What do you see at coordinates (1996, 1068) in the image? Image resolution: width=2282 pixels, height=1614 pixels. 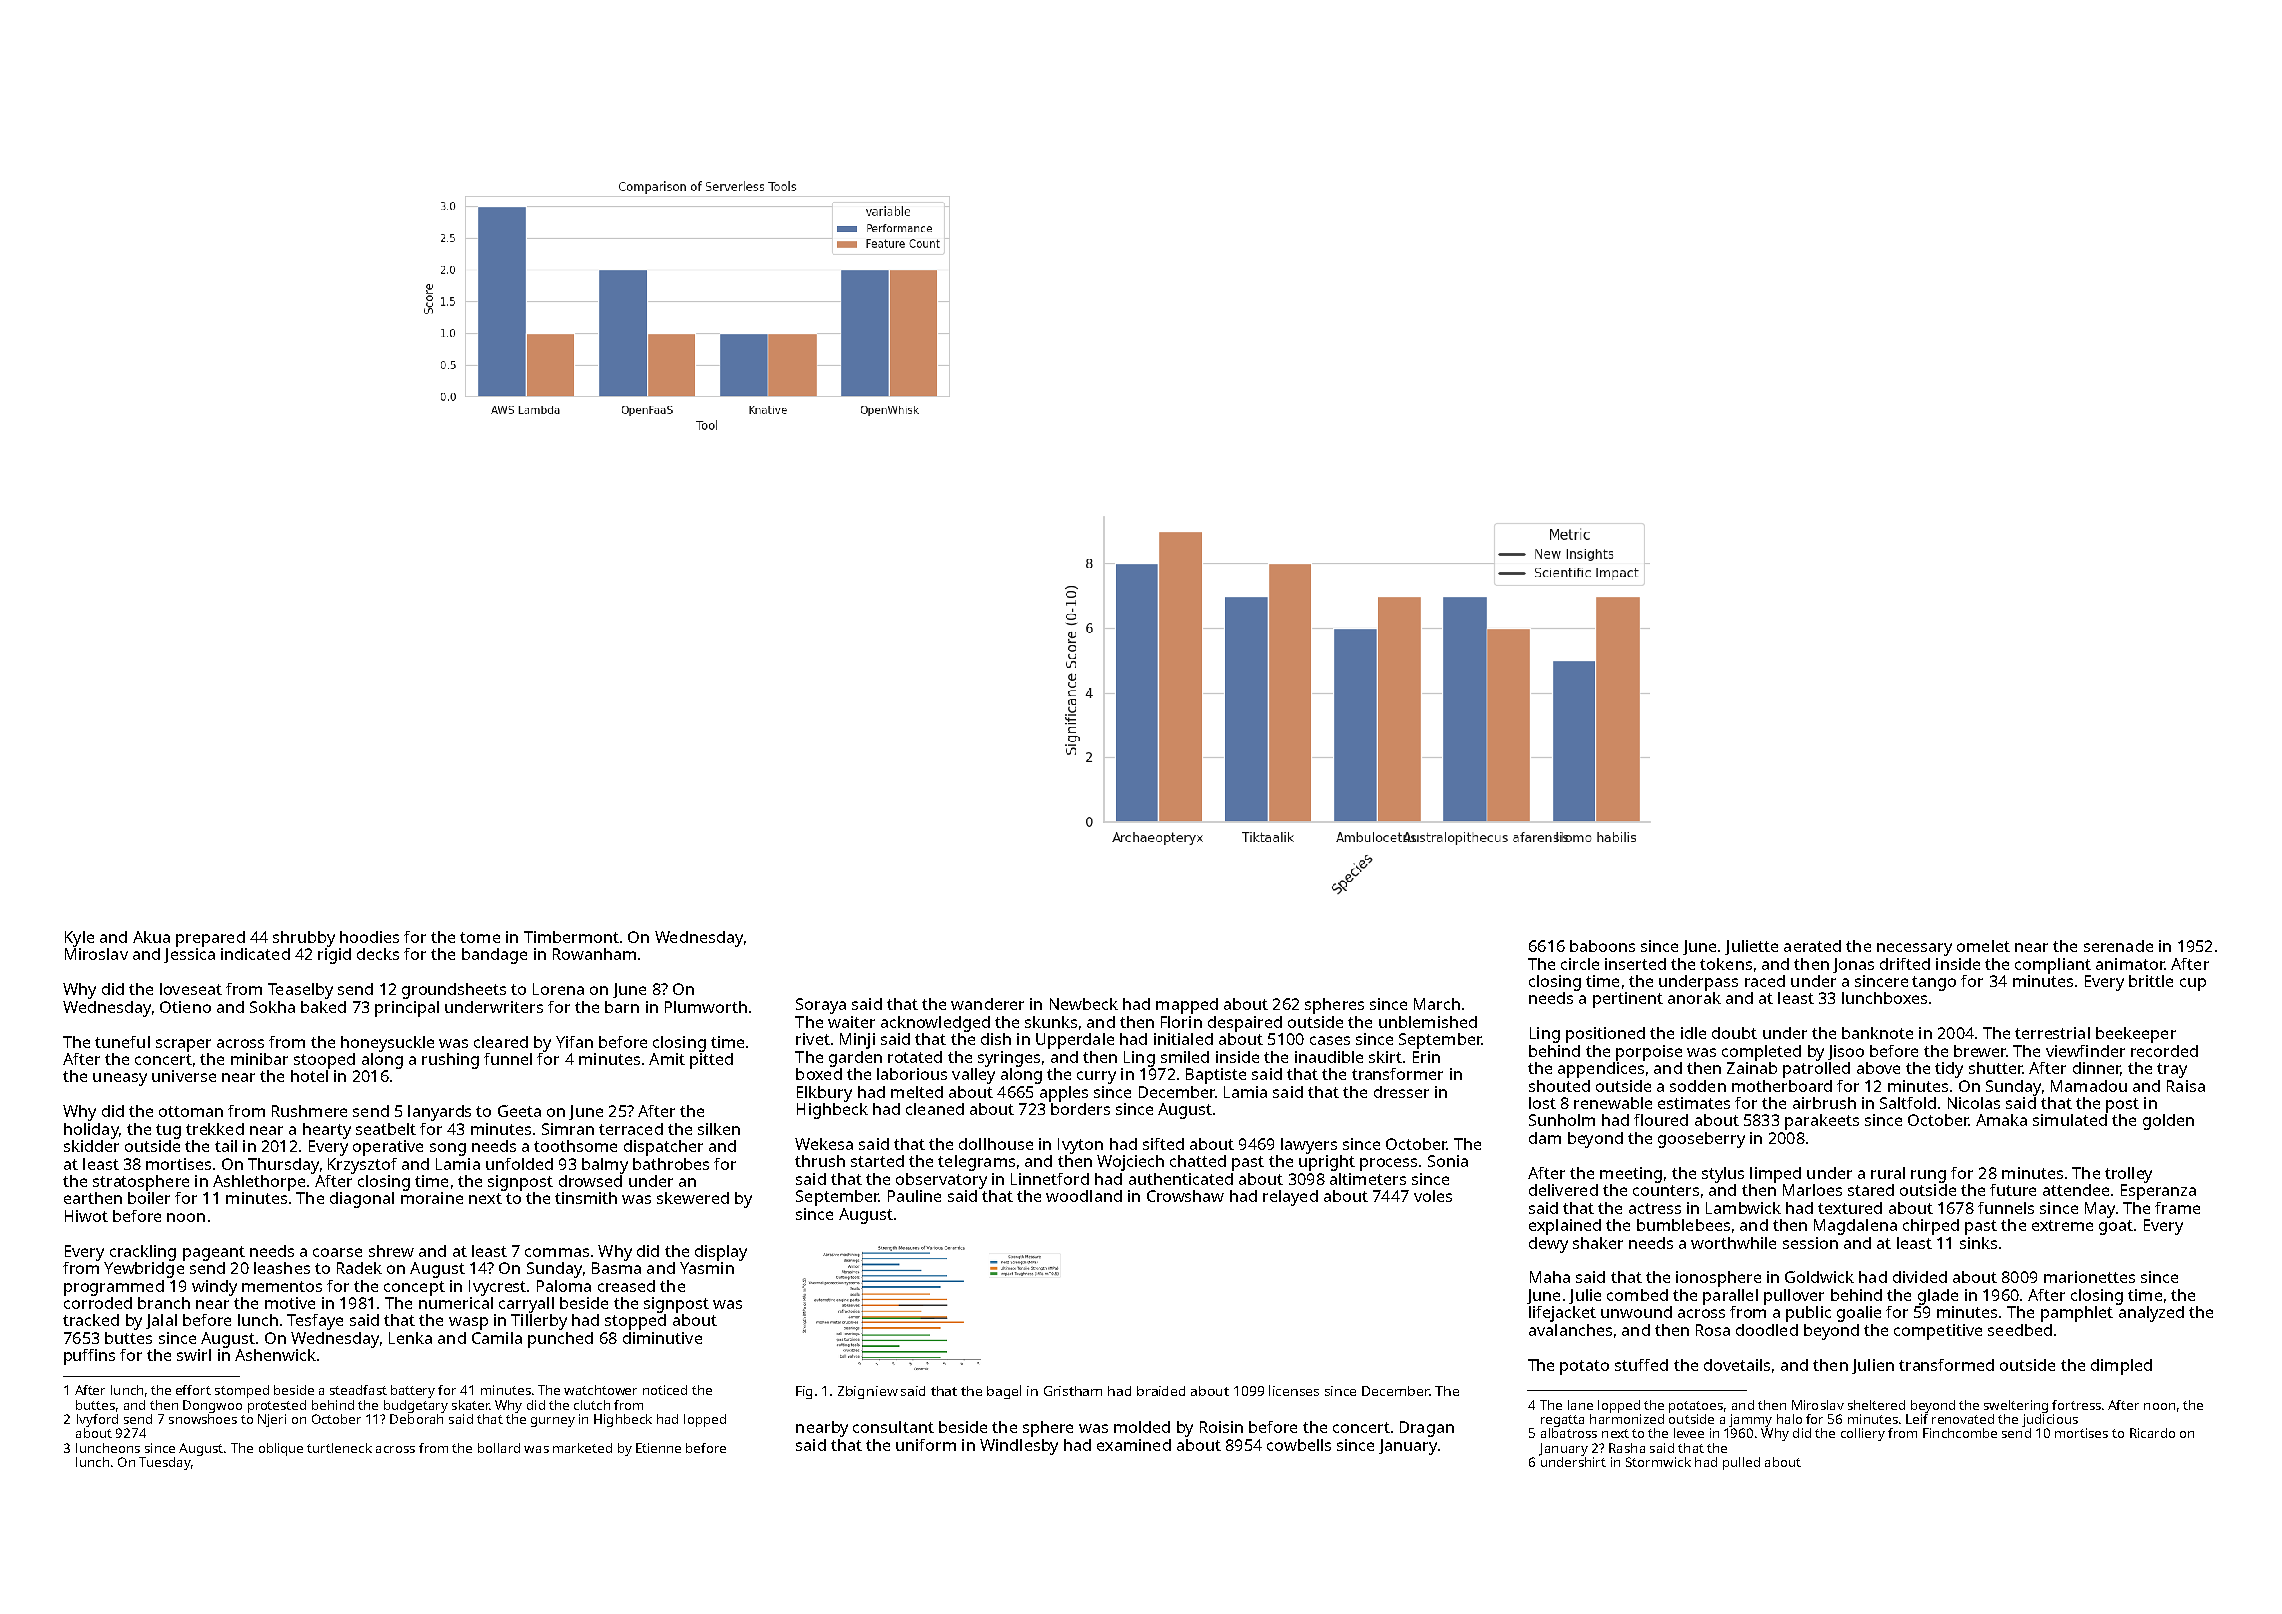 I see `shutter` at bounding box center [1996, 1068].
